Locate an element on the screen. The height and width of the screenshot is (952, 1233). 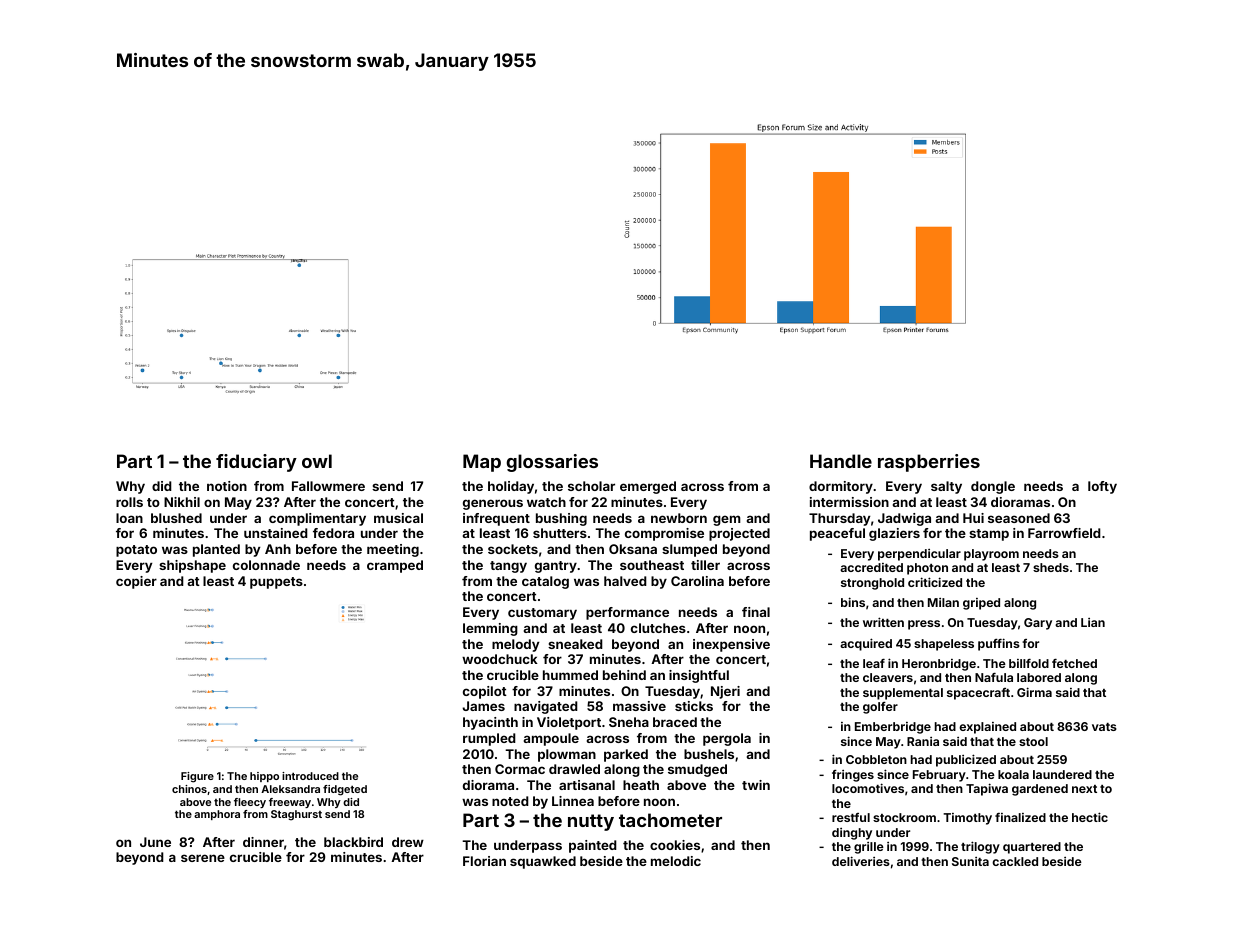
Sneha is located at coordinates (629, 722).
